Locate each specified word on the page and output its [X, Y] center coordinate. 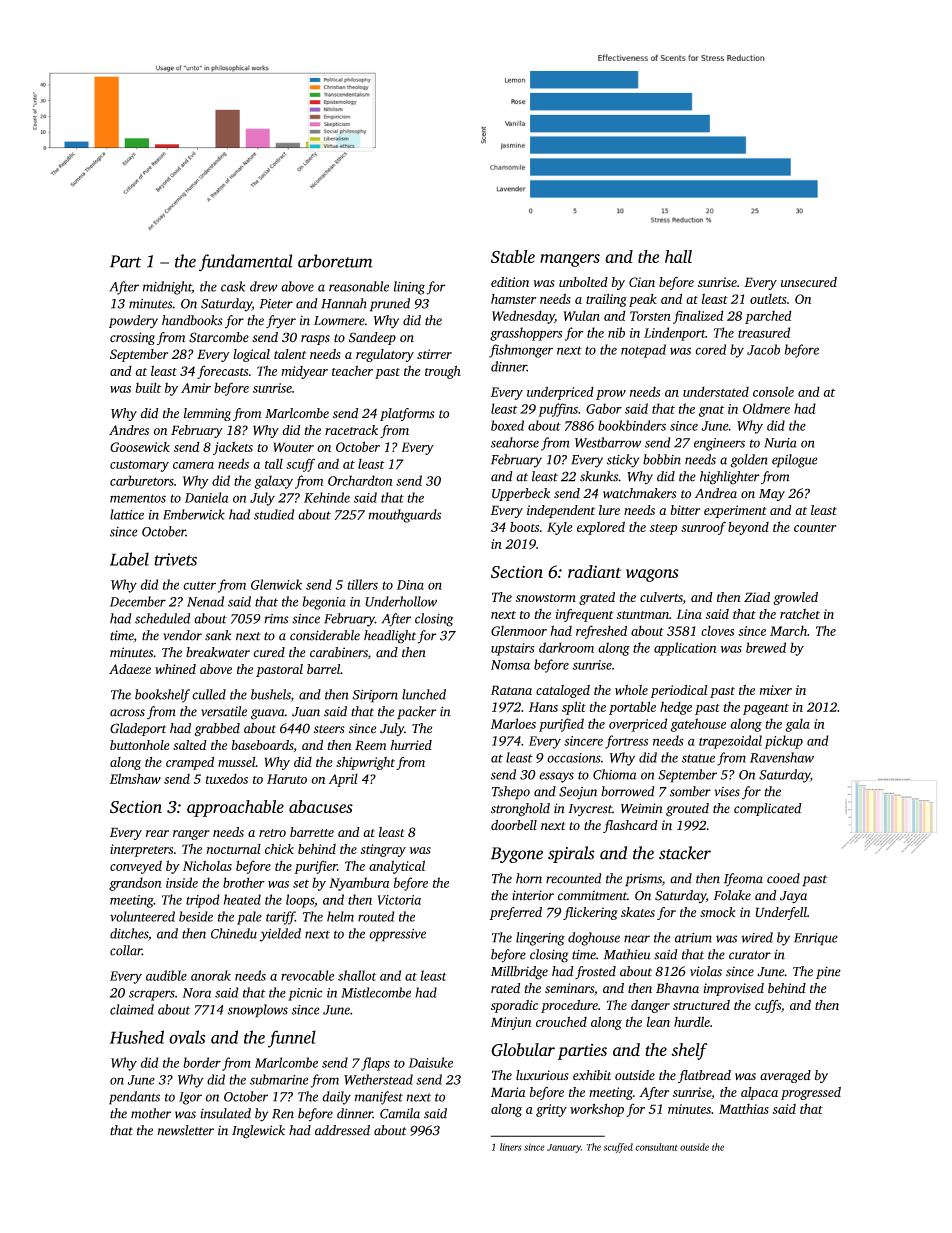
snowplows [258, 1011]
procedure [569, 1006]
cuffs [768, 1006]
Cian [642, 282]
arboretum [335, 261]
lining [409, 288]
